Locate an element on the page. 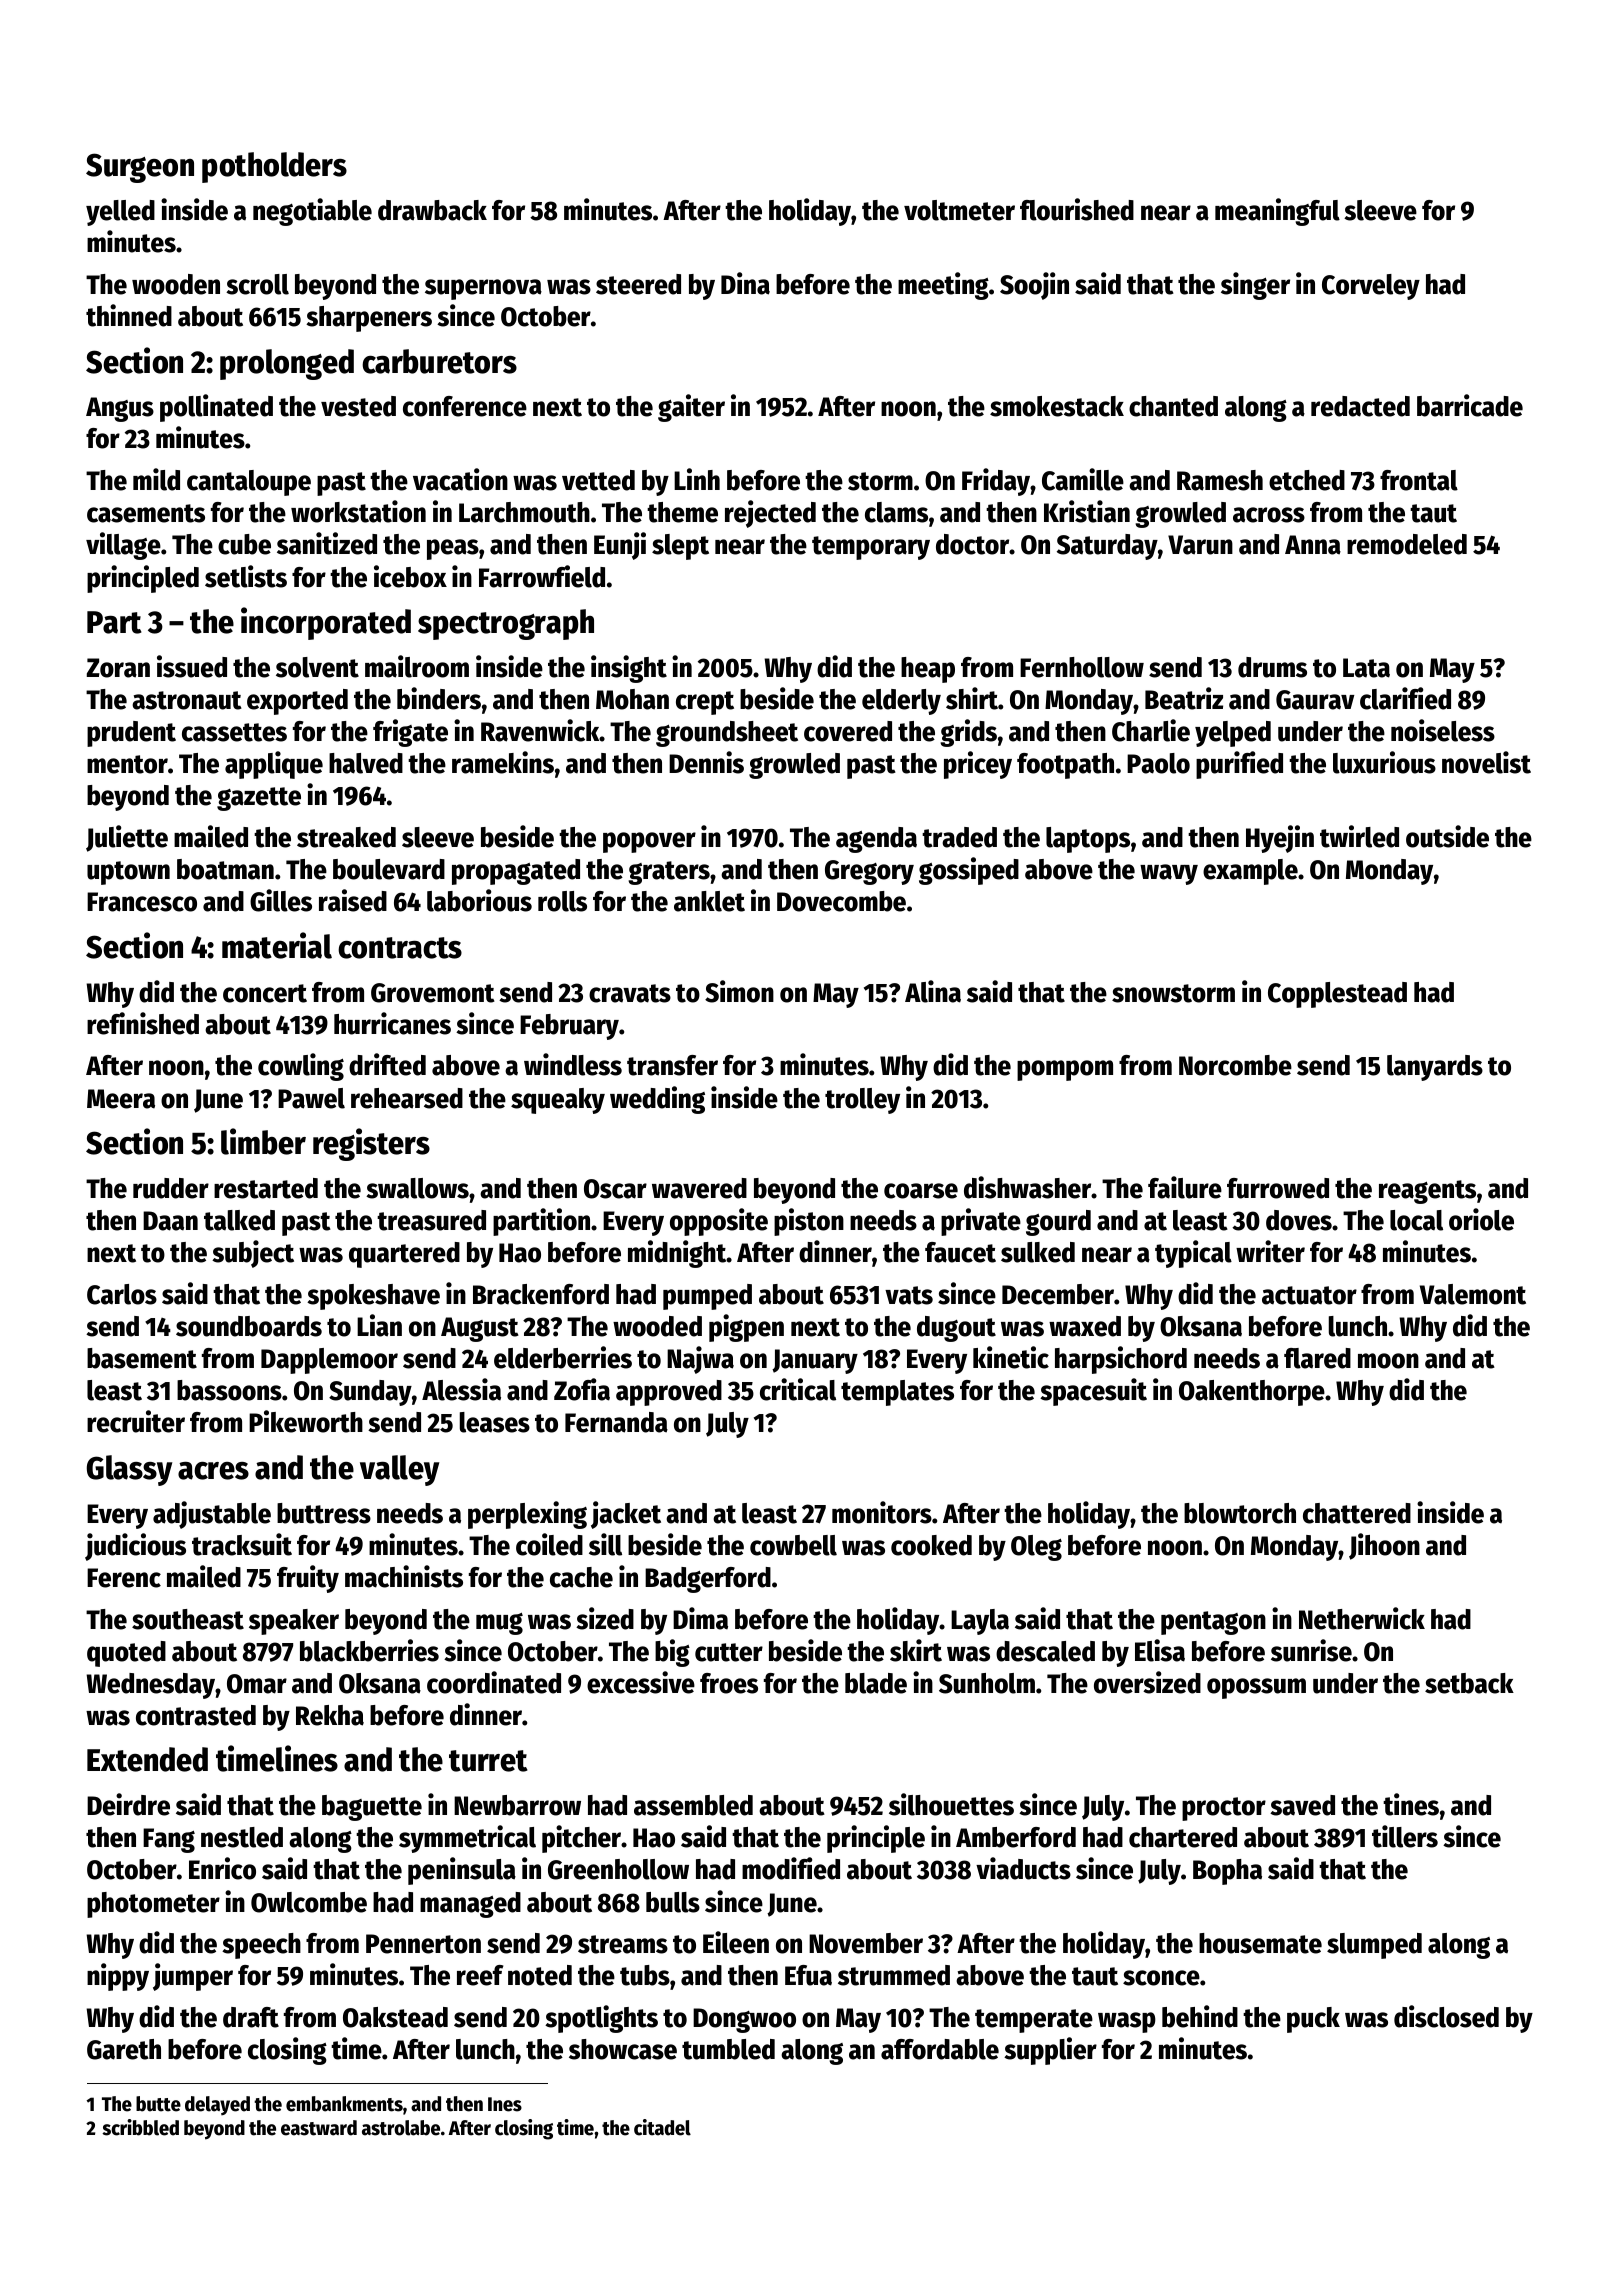 This document has width=1620, height=2292. Soojin is located at coordinates (1034, 286).
